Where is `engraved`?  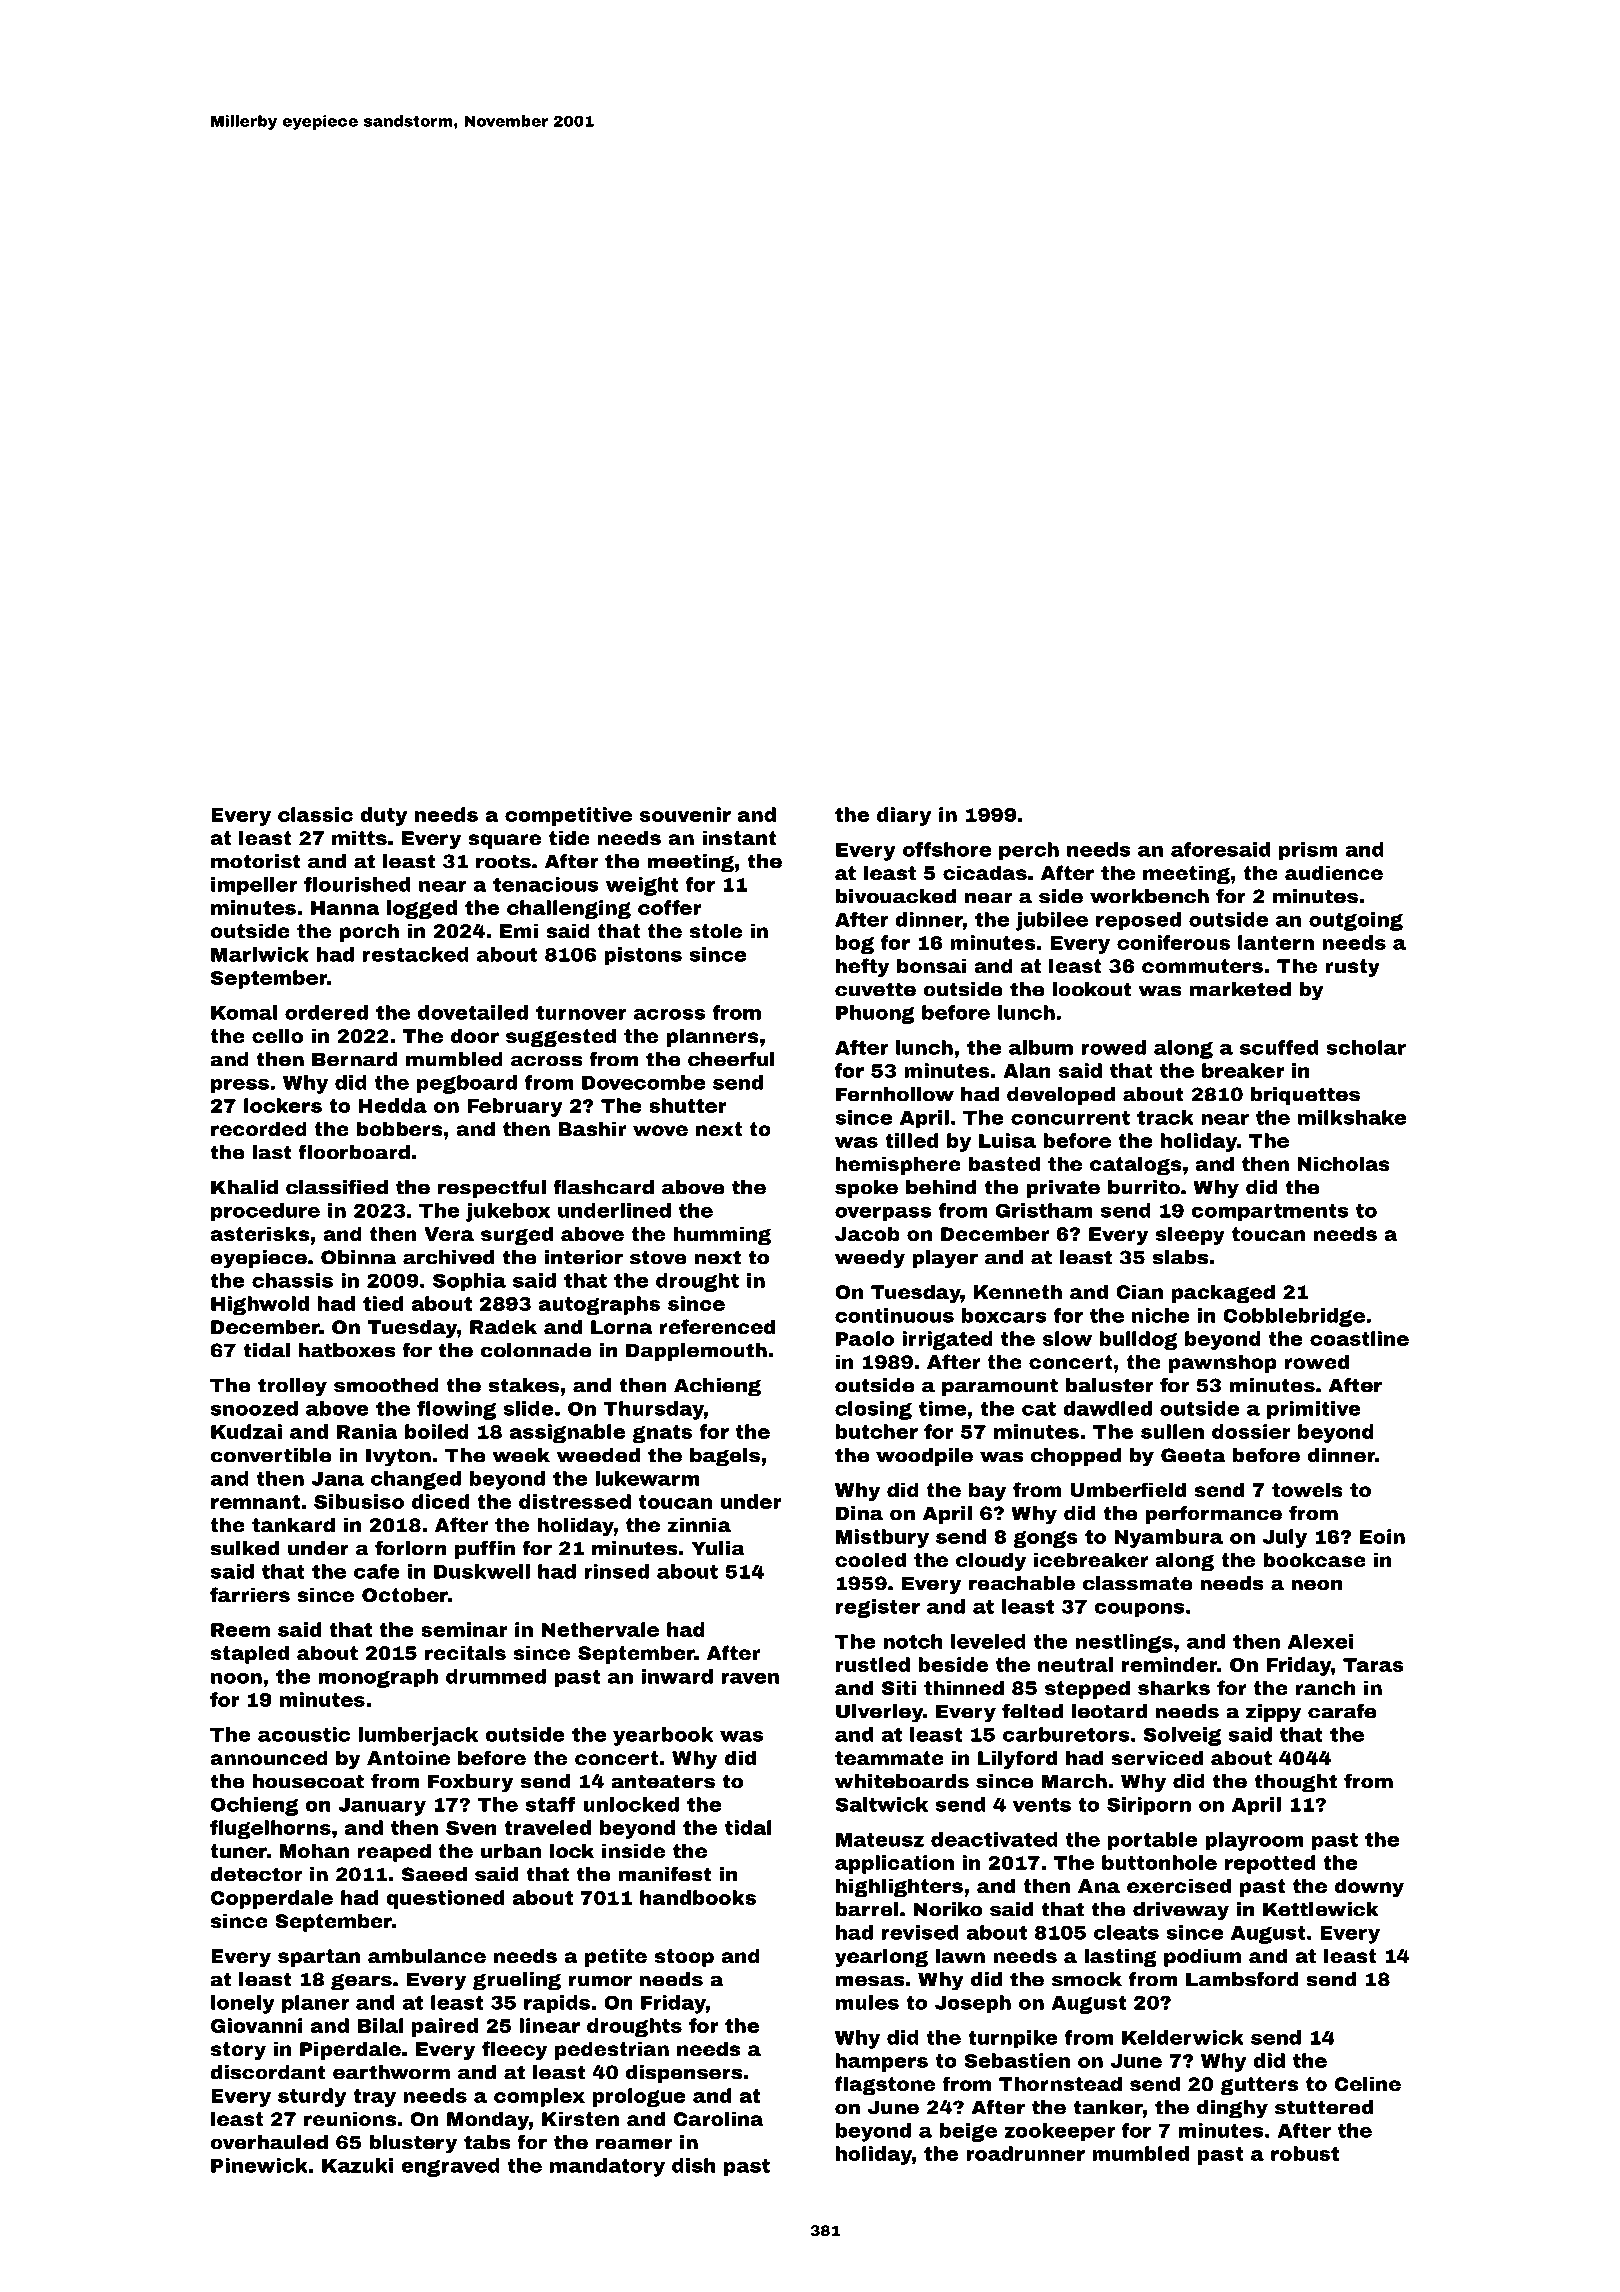
engraved is located at coordinates (450, 2167).
